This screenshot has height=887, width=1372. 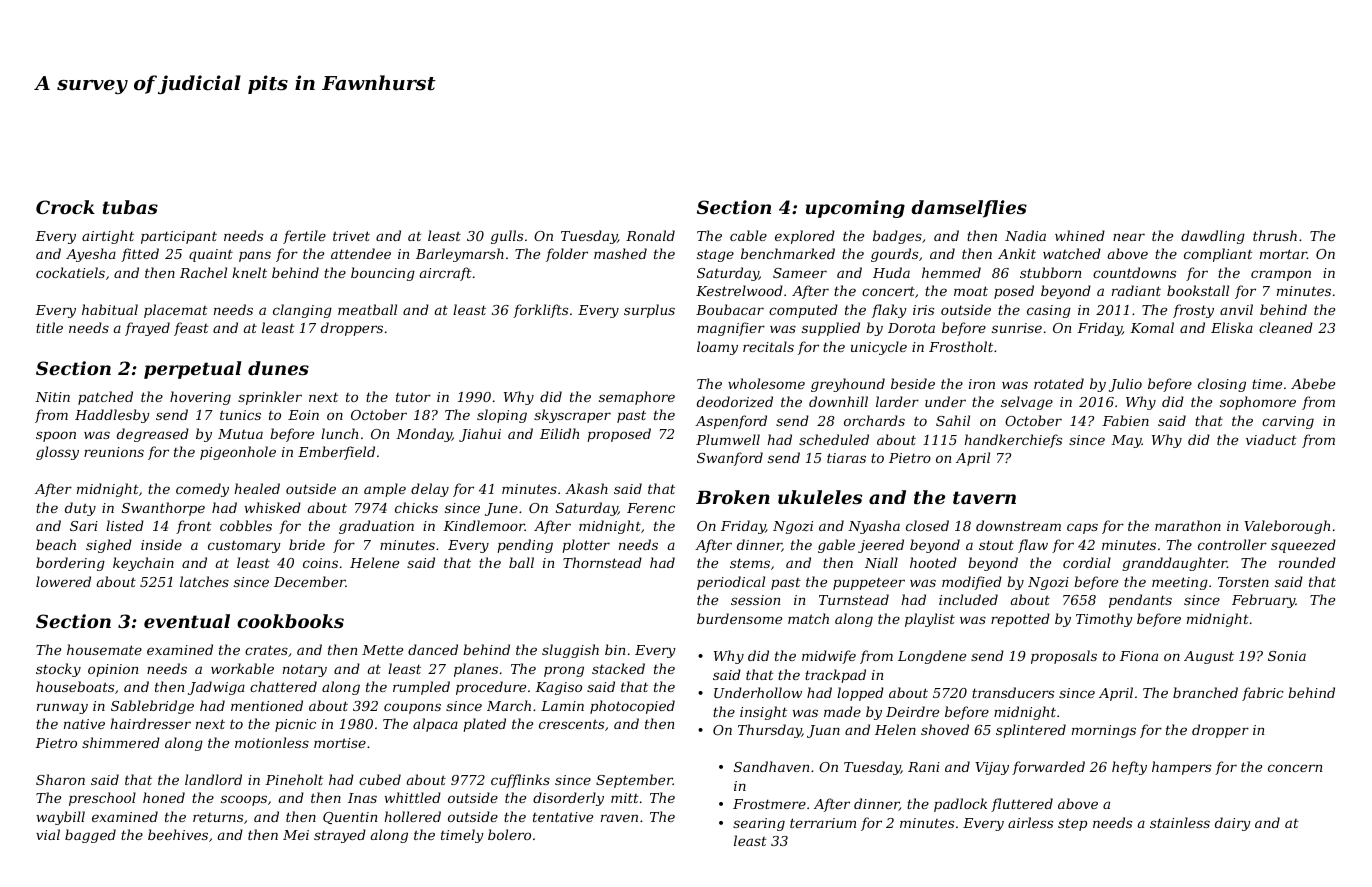 What do you see at coordinates (1281, 275) in the screenshot?
I see `crampon` at bounding box center [1281, 275].
